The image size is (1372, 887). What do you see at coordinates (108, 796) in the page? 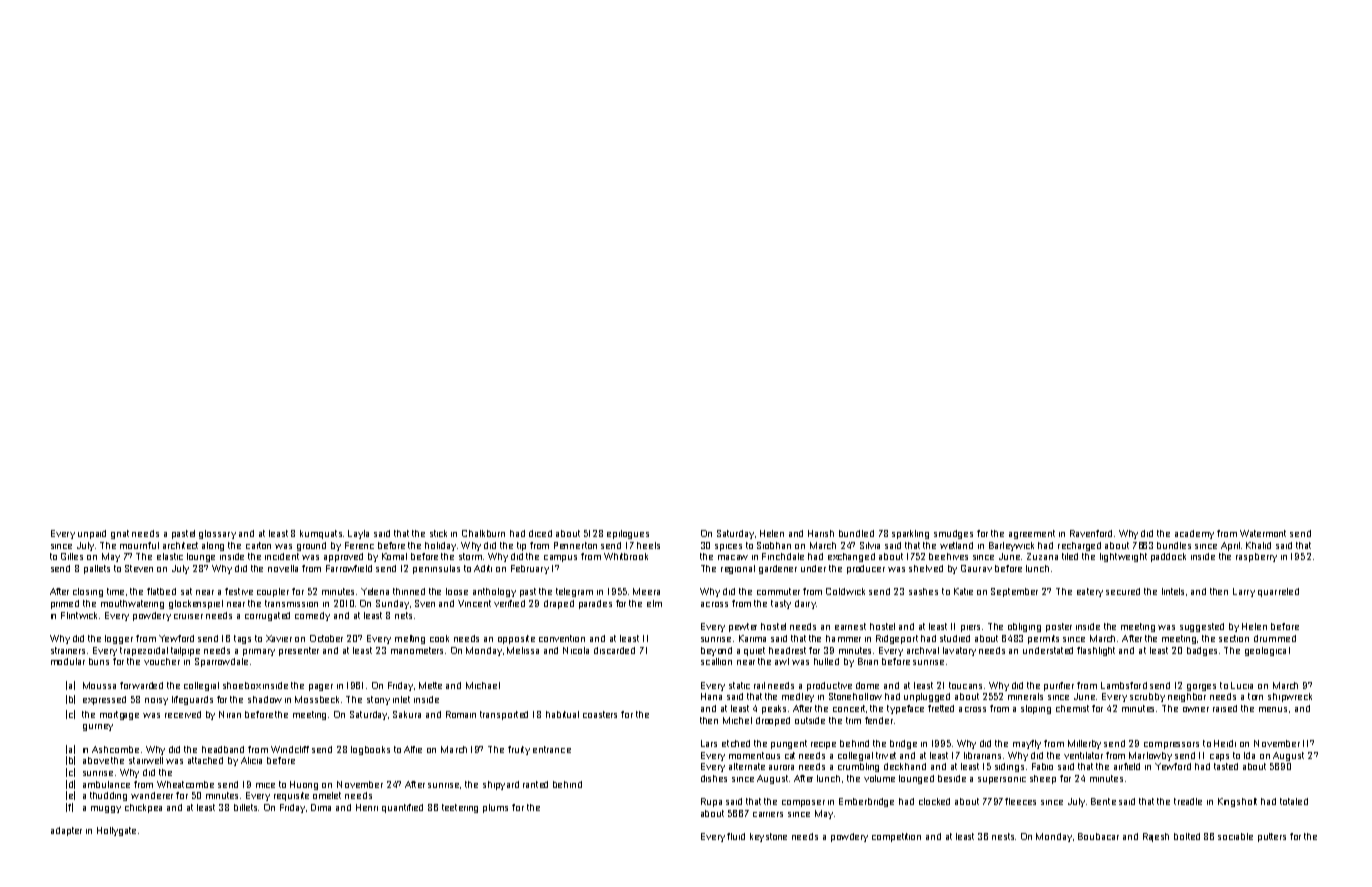
I see `thudding` at bounding box center [108, 796].
